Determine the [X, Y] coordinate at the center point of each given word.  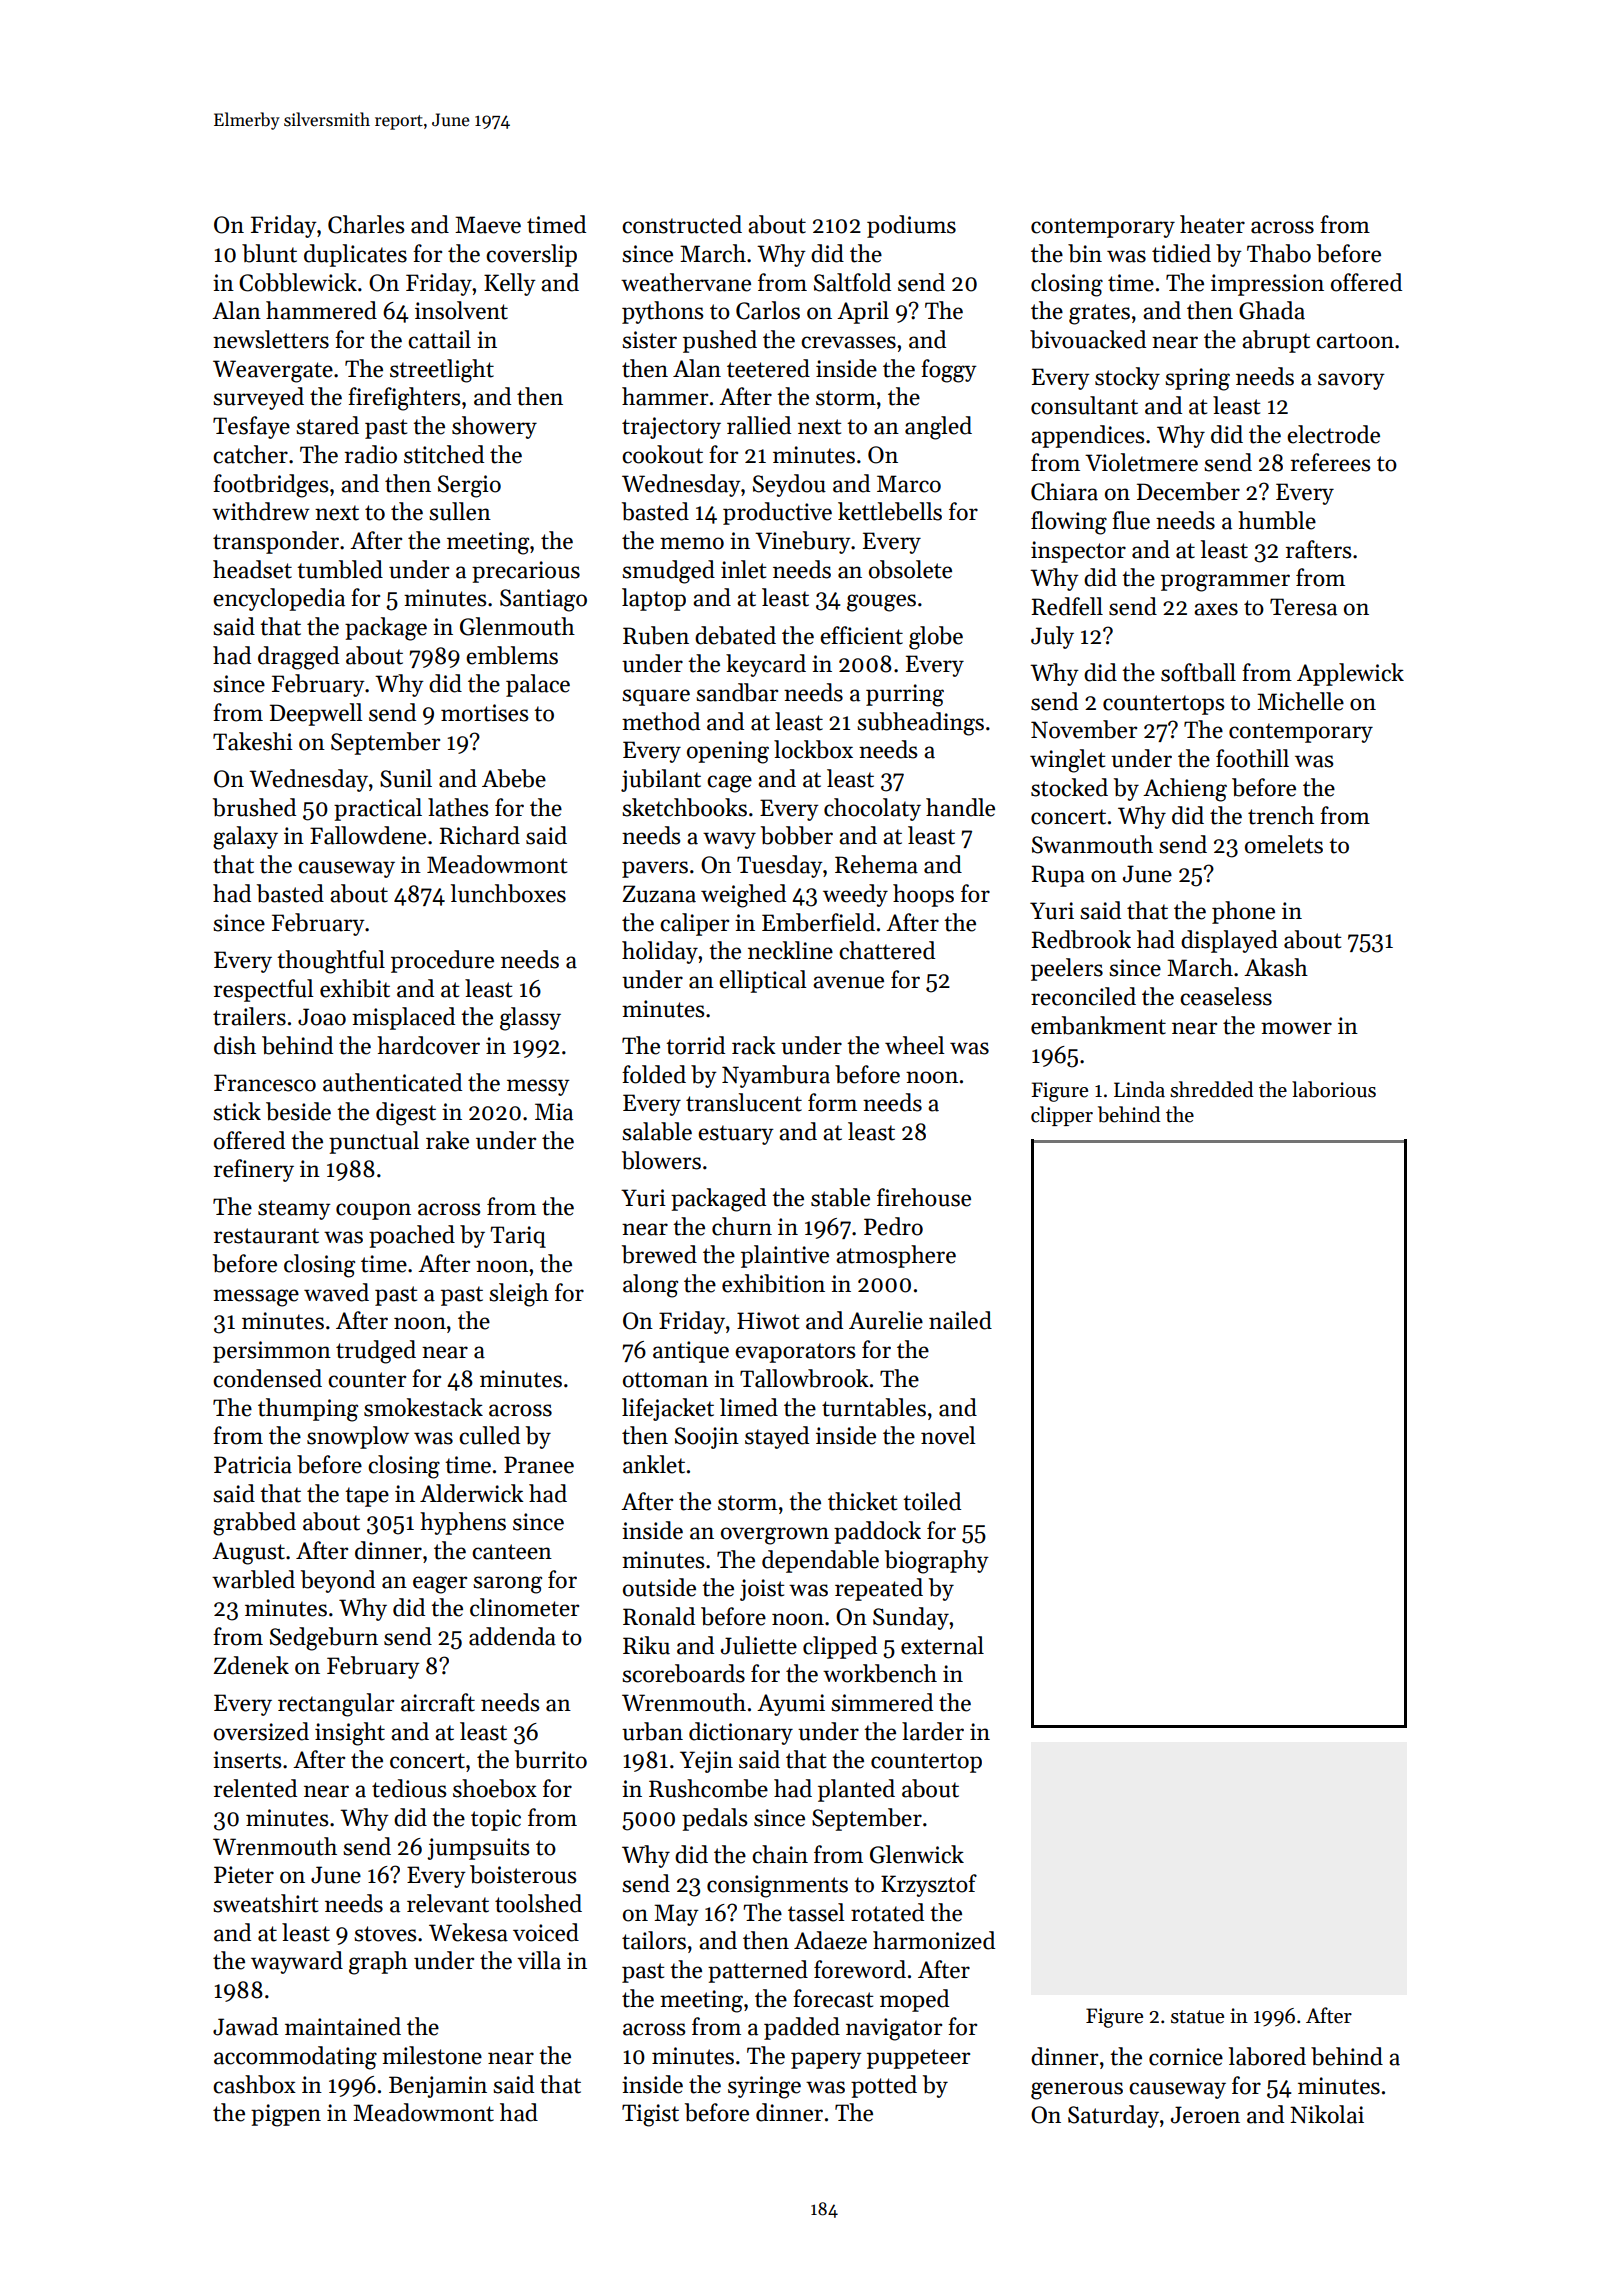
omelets [1284, 844]
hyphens [463, 1523]
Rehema [876, 864]
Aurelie [886, 1320]
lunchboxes [508, 893]
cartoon [1355, 341]
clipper [1062, 1116]
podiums [911, 226]
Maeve [488, 225]
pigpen [286, 2115]
